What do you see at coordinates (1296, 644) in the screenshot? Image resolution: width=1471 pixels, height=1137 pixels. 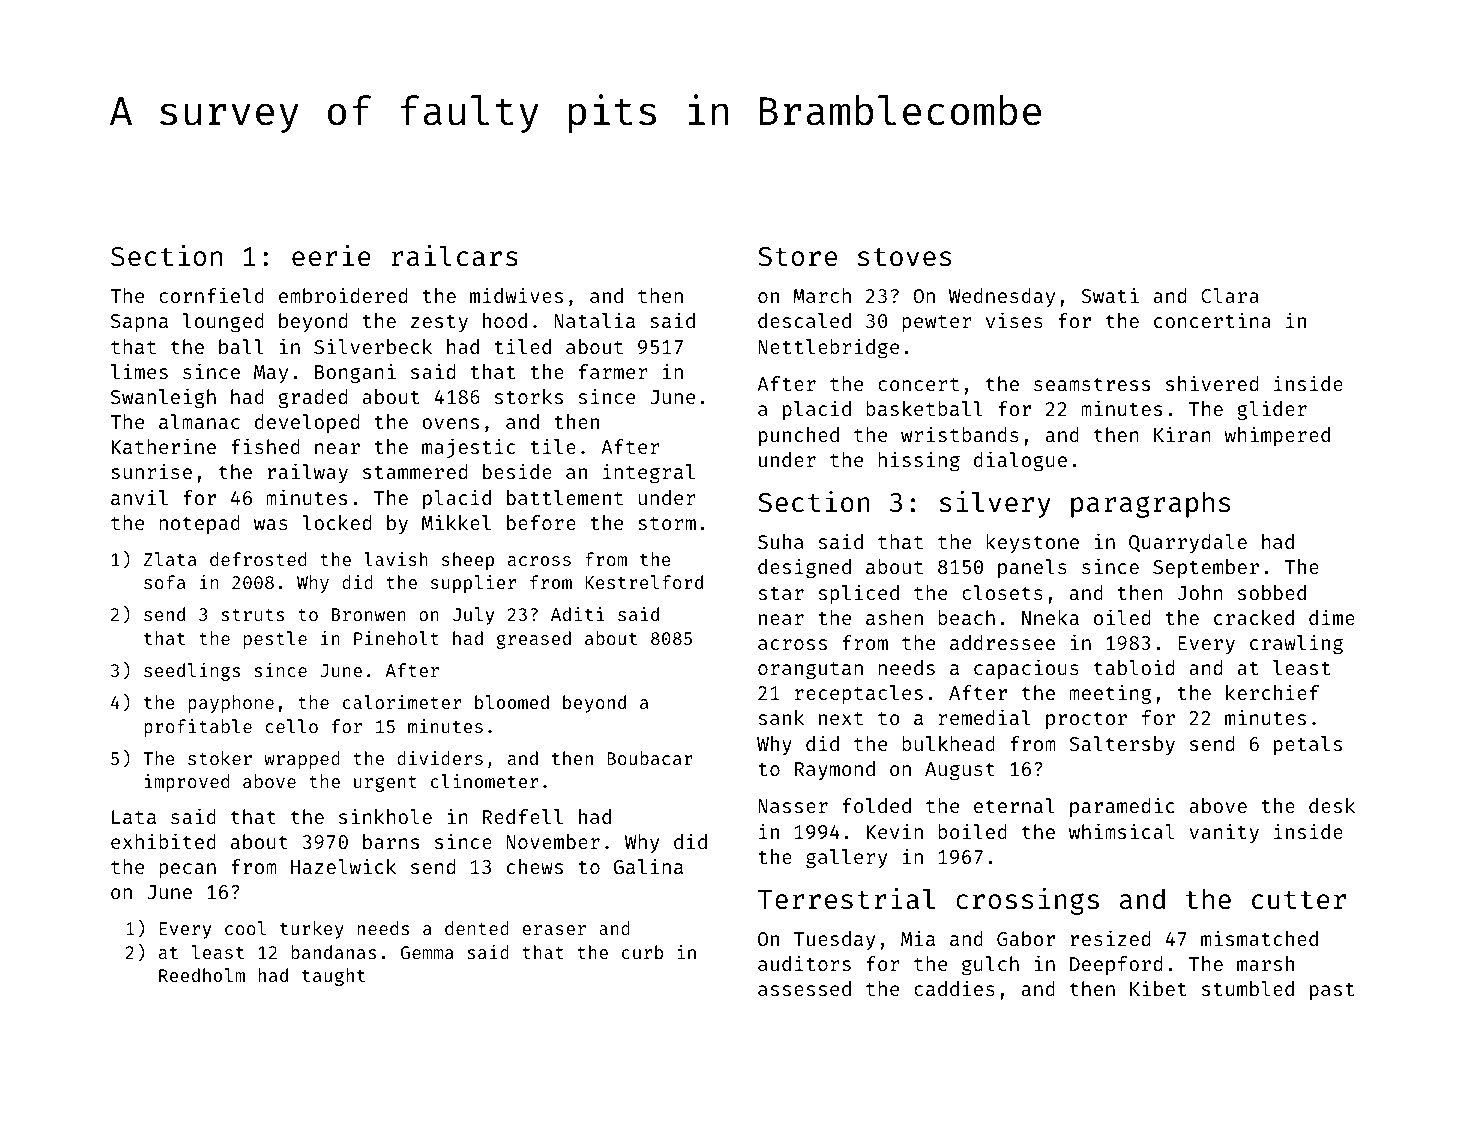 I see `crawling` at bounding box center [1296, 644].
